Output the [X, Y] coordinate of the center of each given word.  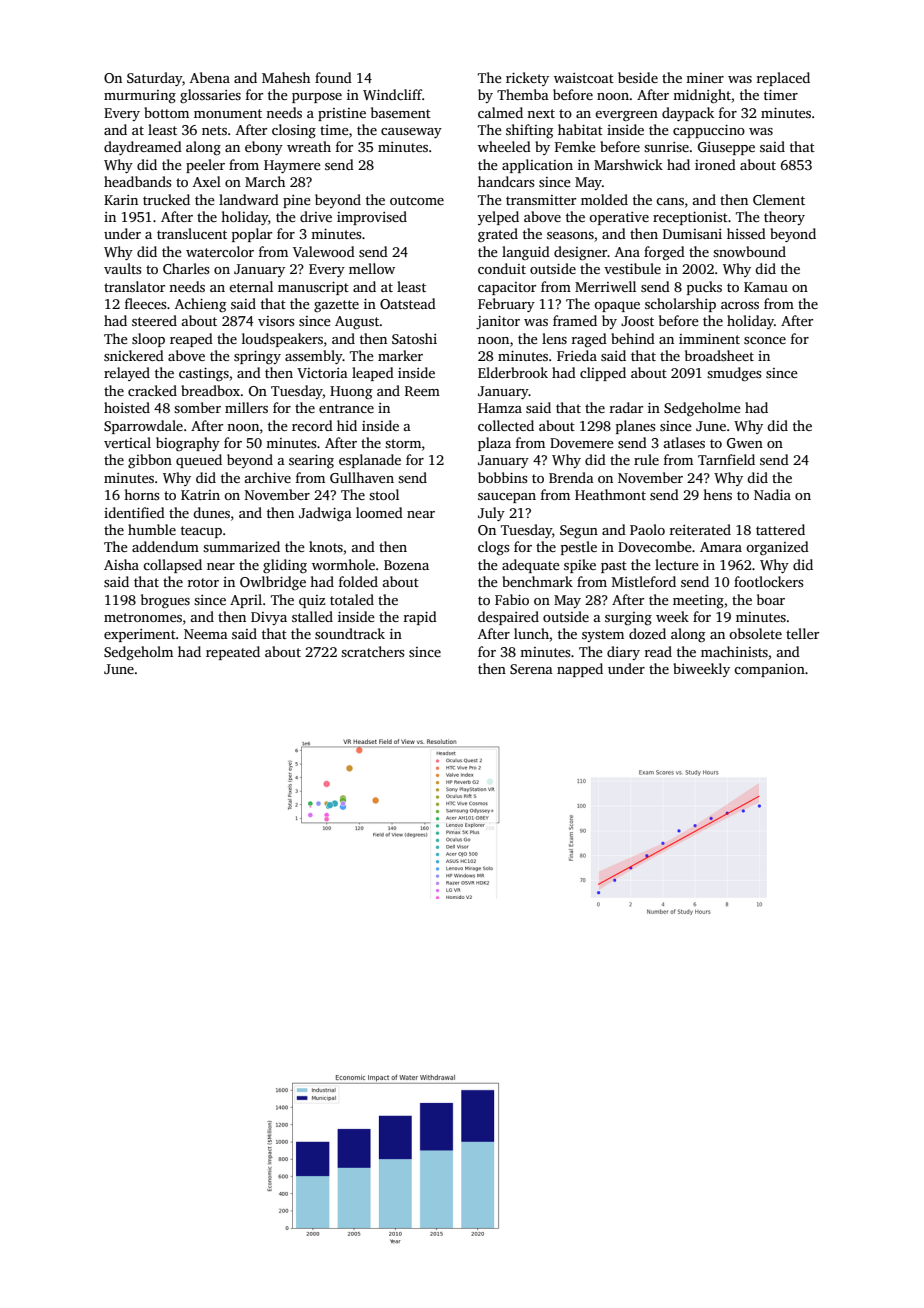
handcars [506, 181]
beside [638, 77]
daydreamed [143, 148]
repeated [233, 653]
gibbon [150, 461]
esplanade [370, 461]
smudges [734, 374]
